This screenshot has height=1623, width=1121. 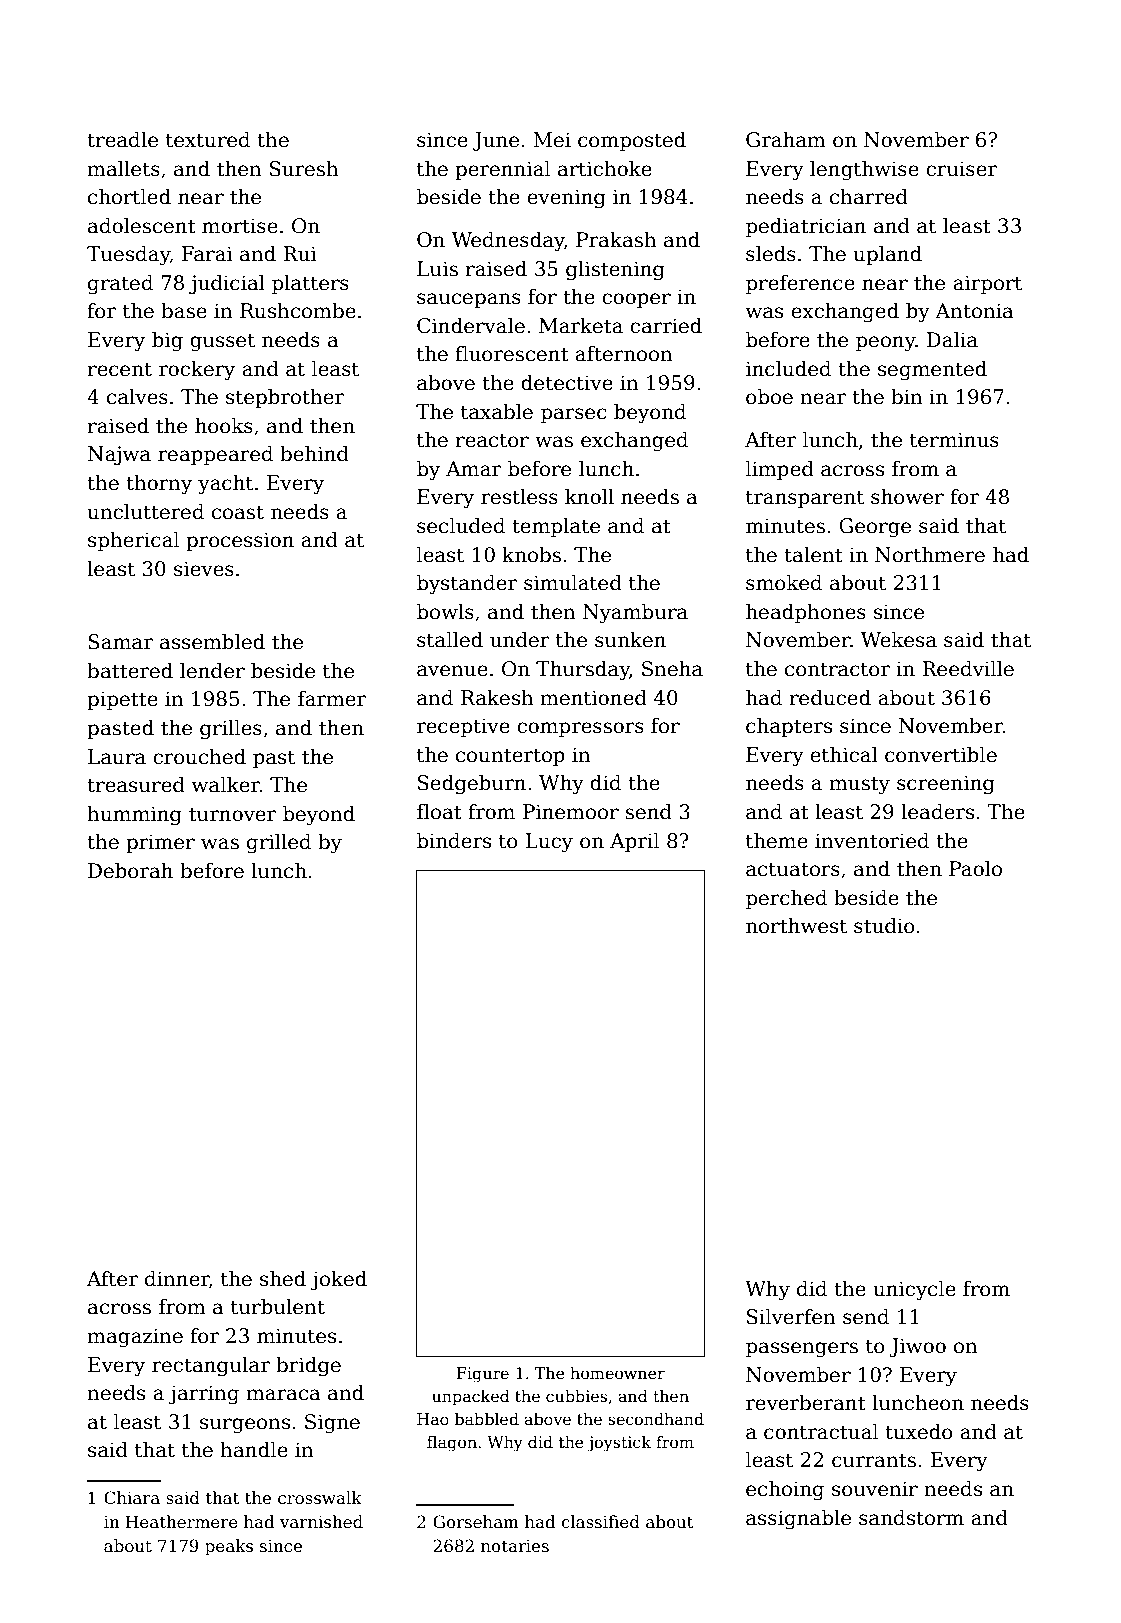 I want to click on lengthwise, so click(x=864, y=171).
